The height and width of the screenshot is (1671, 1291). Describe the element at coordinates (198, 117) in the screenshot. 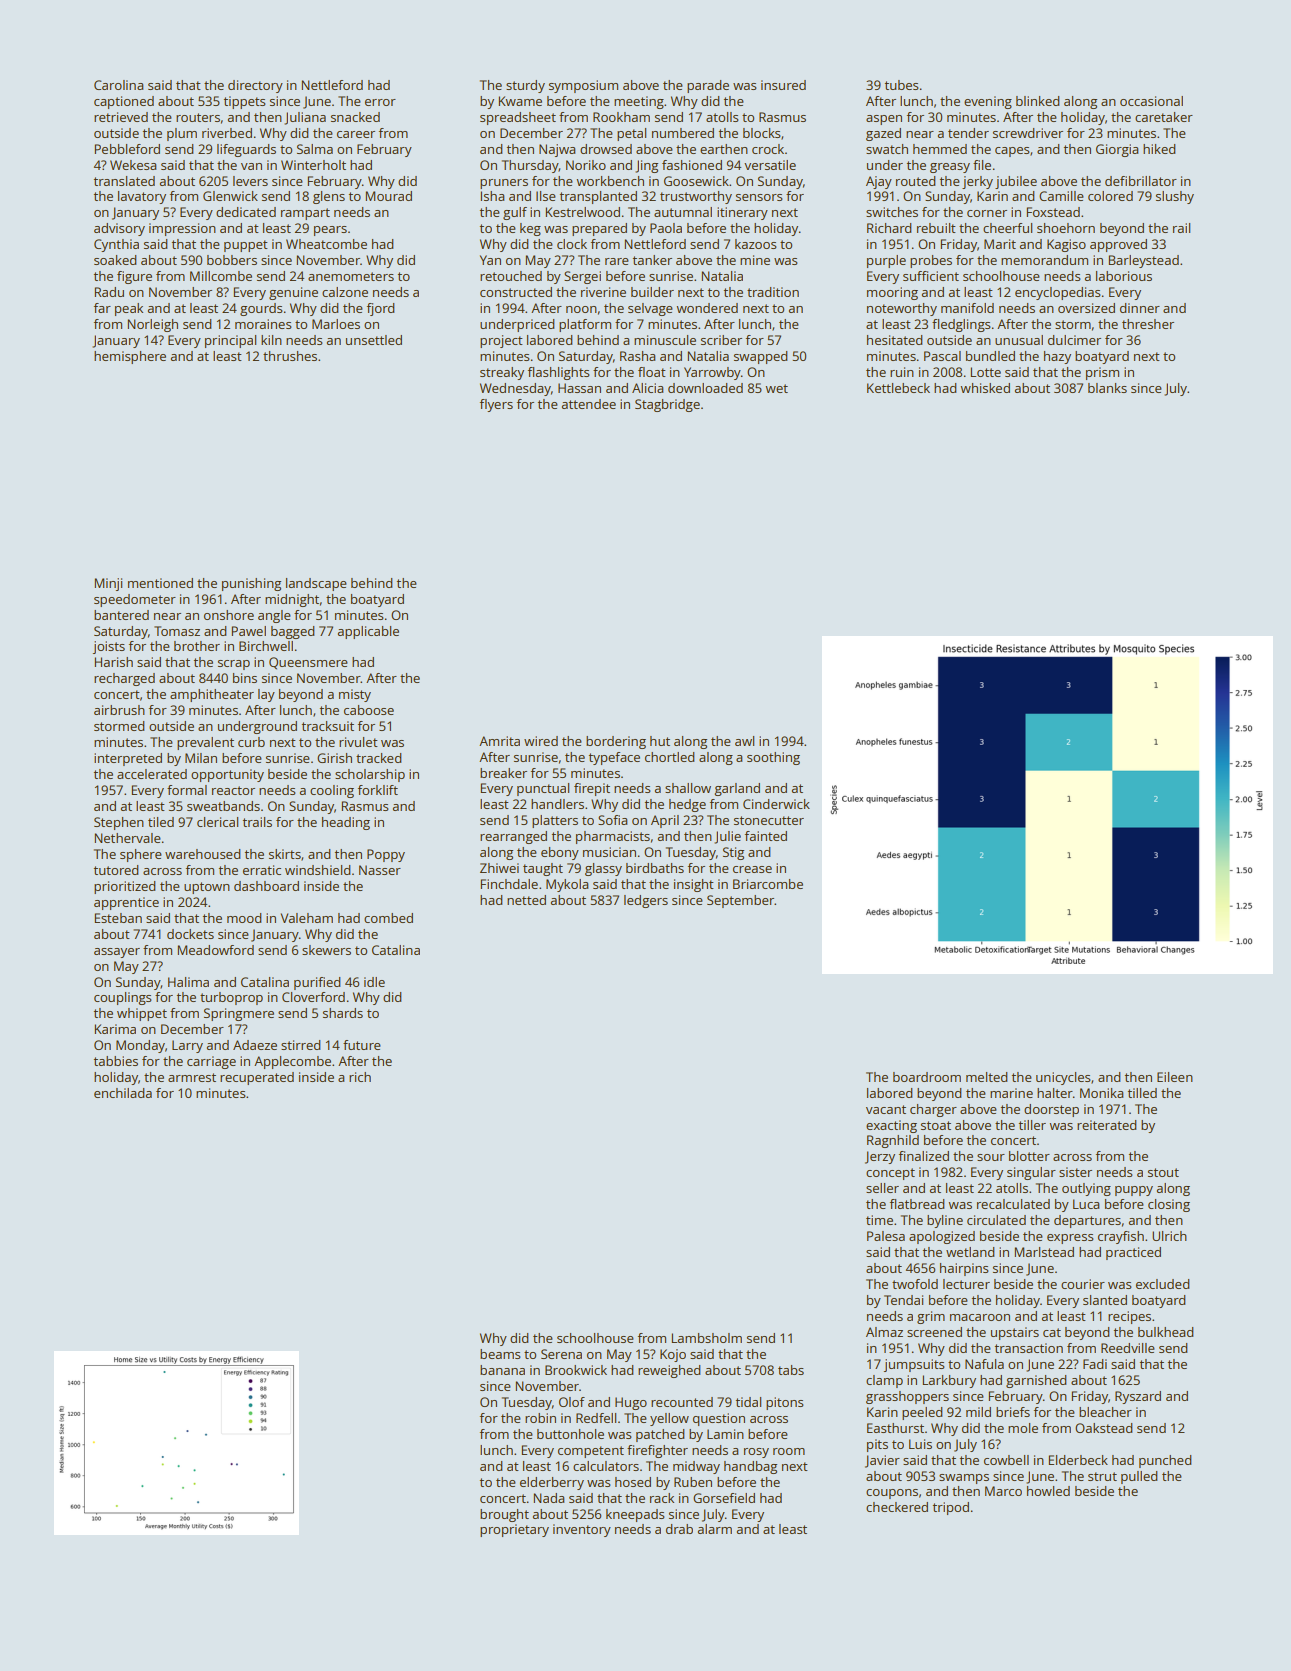

I see `routers` at that location.
